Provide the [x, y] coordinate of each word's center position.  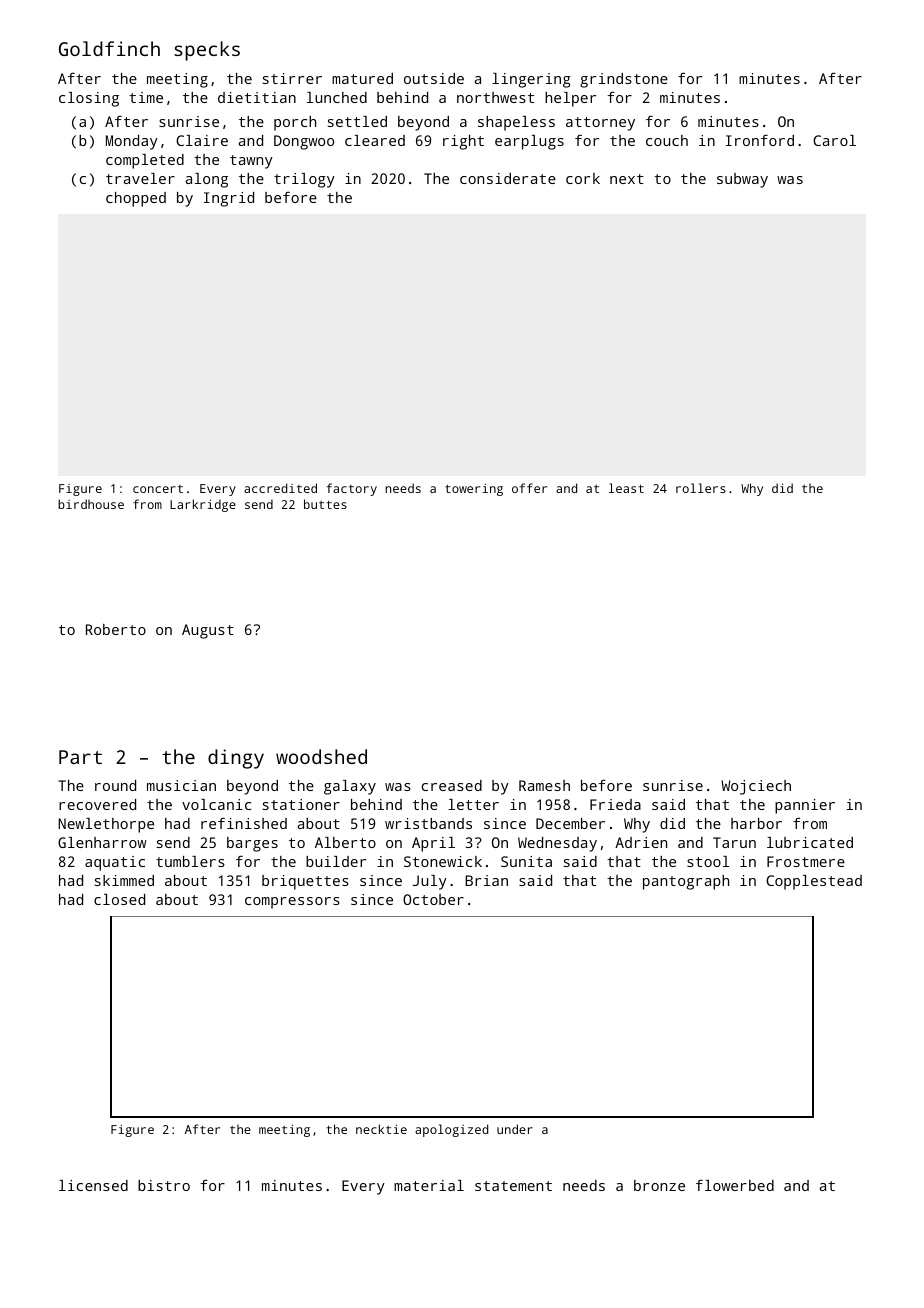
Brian [486, 880]
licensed [93, 1185]
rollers [701, 488]
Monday [132, 142]
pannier [805, 806]
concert [158, 489]
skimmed [124, 880]
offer [529, 488]
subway [742, 180]
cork [583, 178]
